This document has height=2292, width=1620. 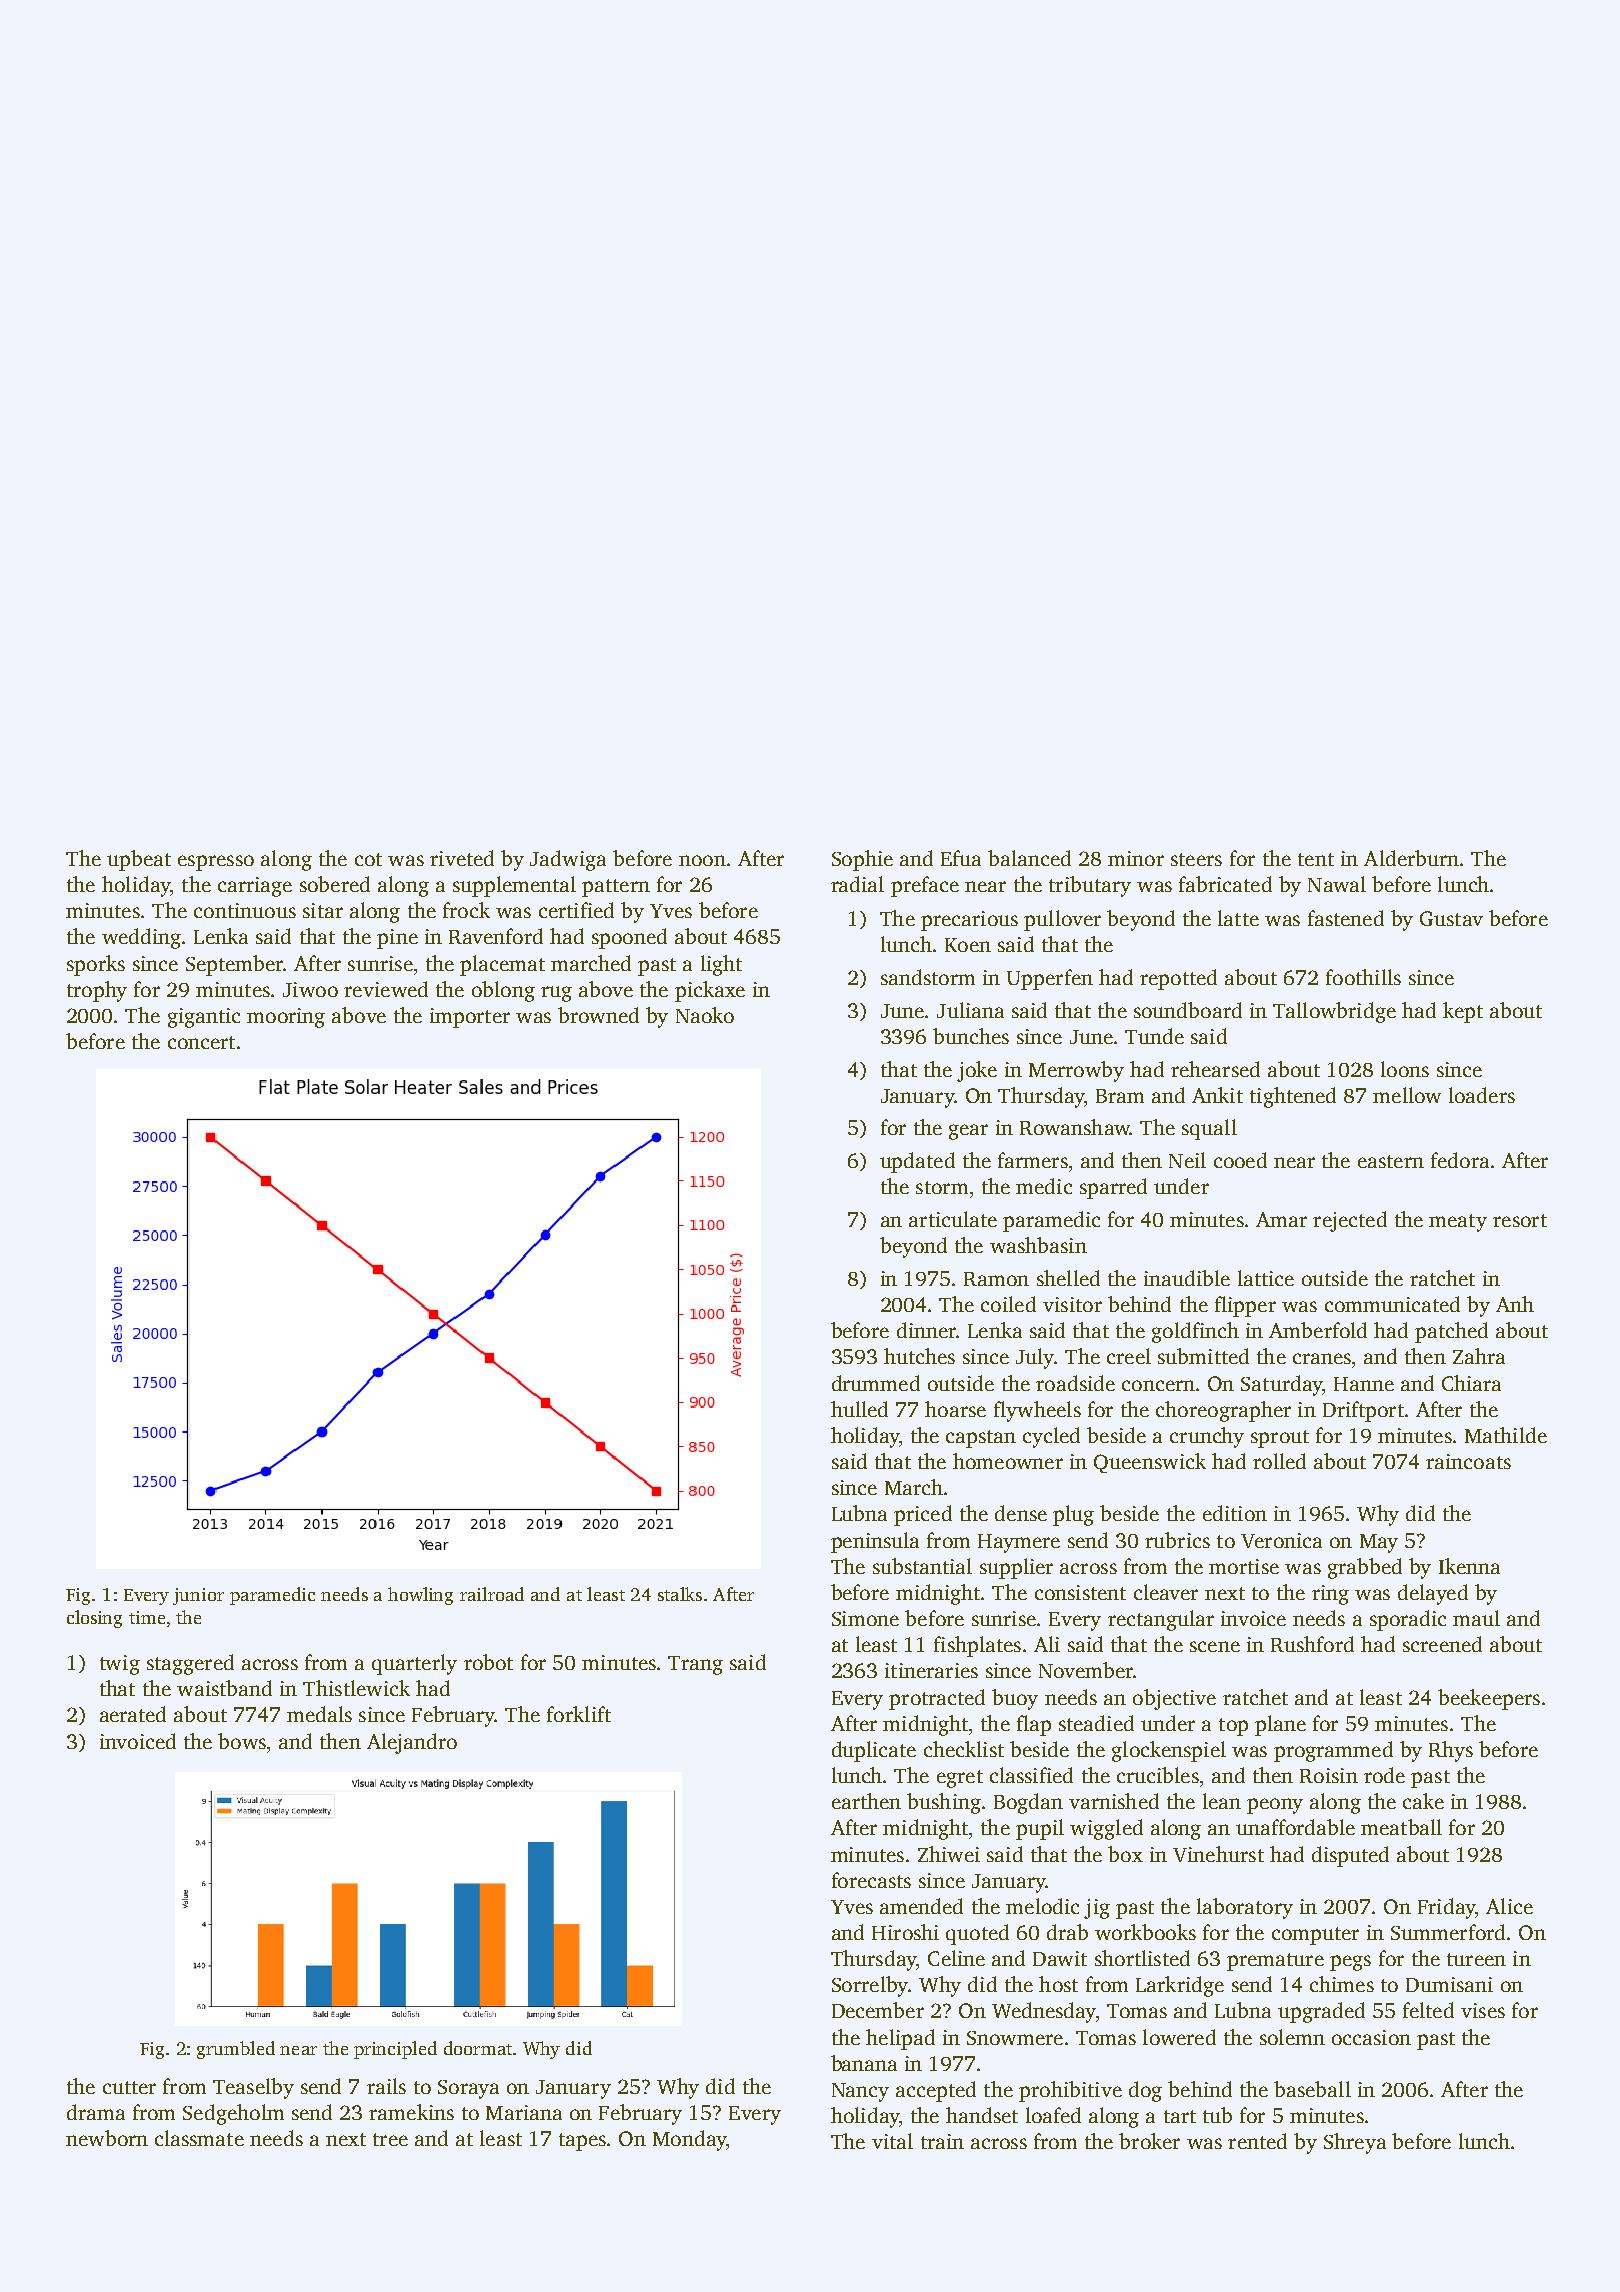 I want to click on Gustav, so click(x=1451, y=918).
